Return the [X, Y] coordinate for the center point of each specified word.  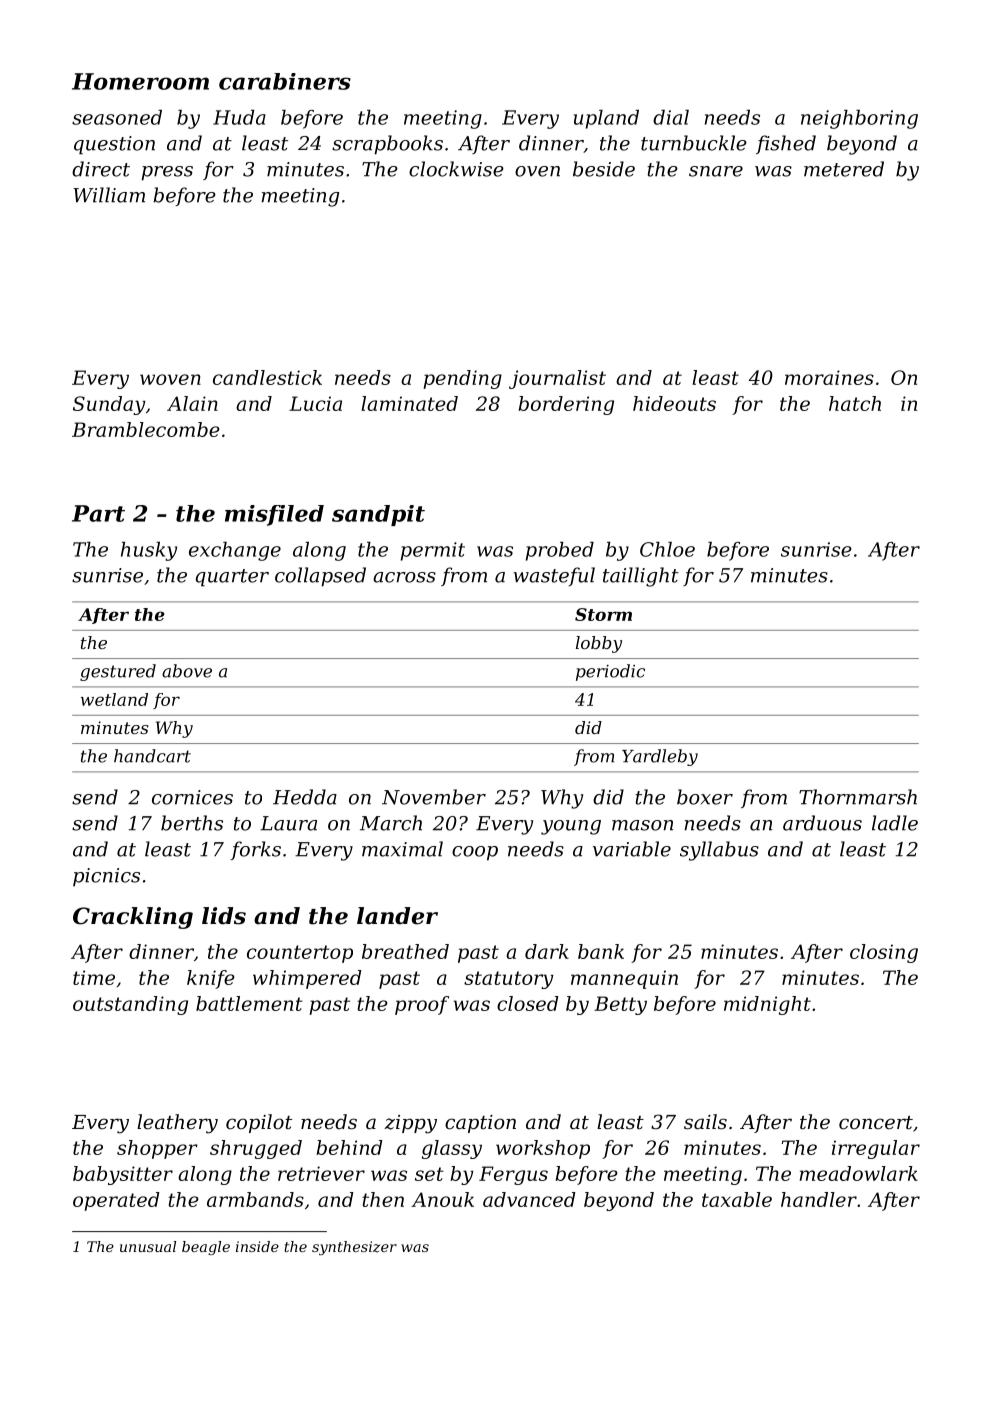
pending [462, 379]
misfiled [274, 515]
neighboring [859, 119]
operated [116, 1201]
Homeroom [140, 81]
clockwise [456, 169]
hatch [855, 403]
